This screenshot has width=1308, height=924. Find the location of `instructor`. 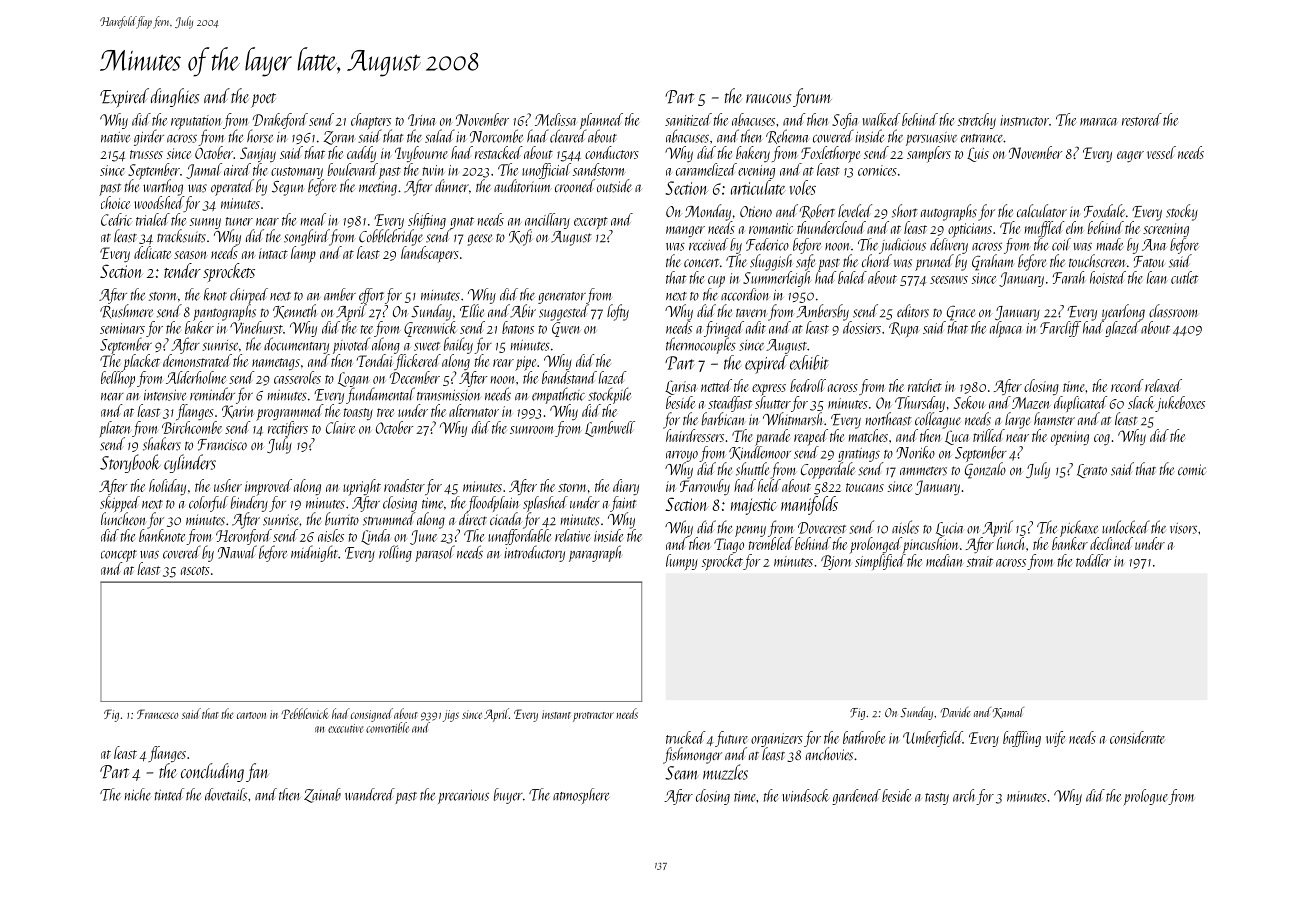

instructor is located at coordinates (1024, 120).
